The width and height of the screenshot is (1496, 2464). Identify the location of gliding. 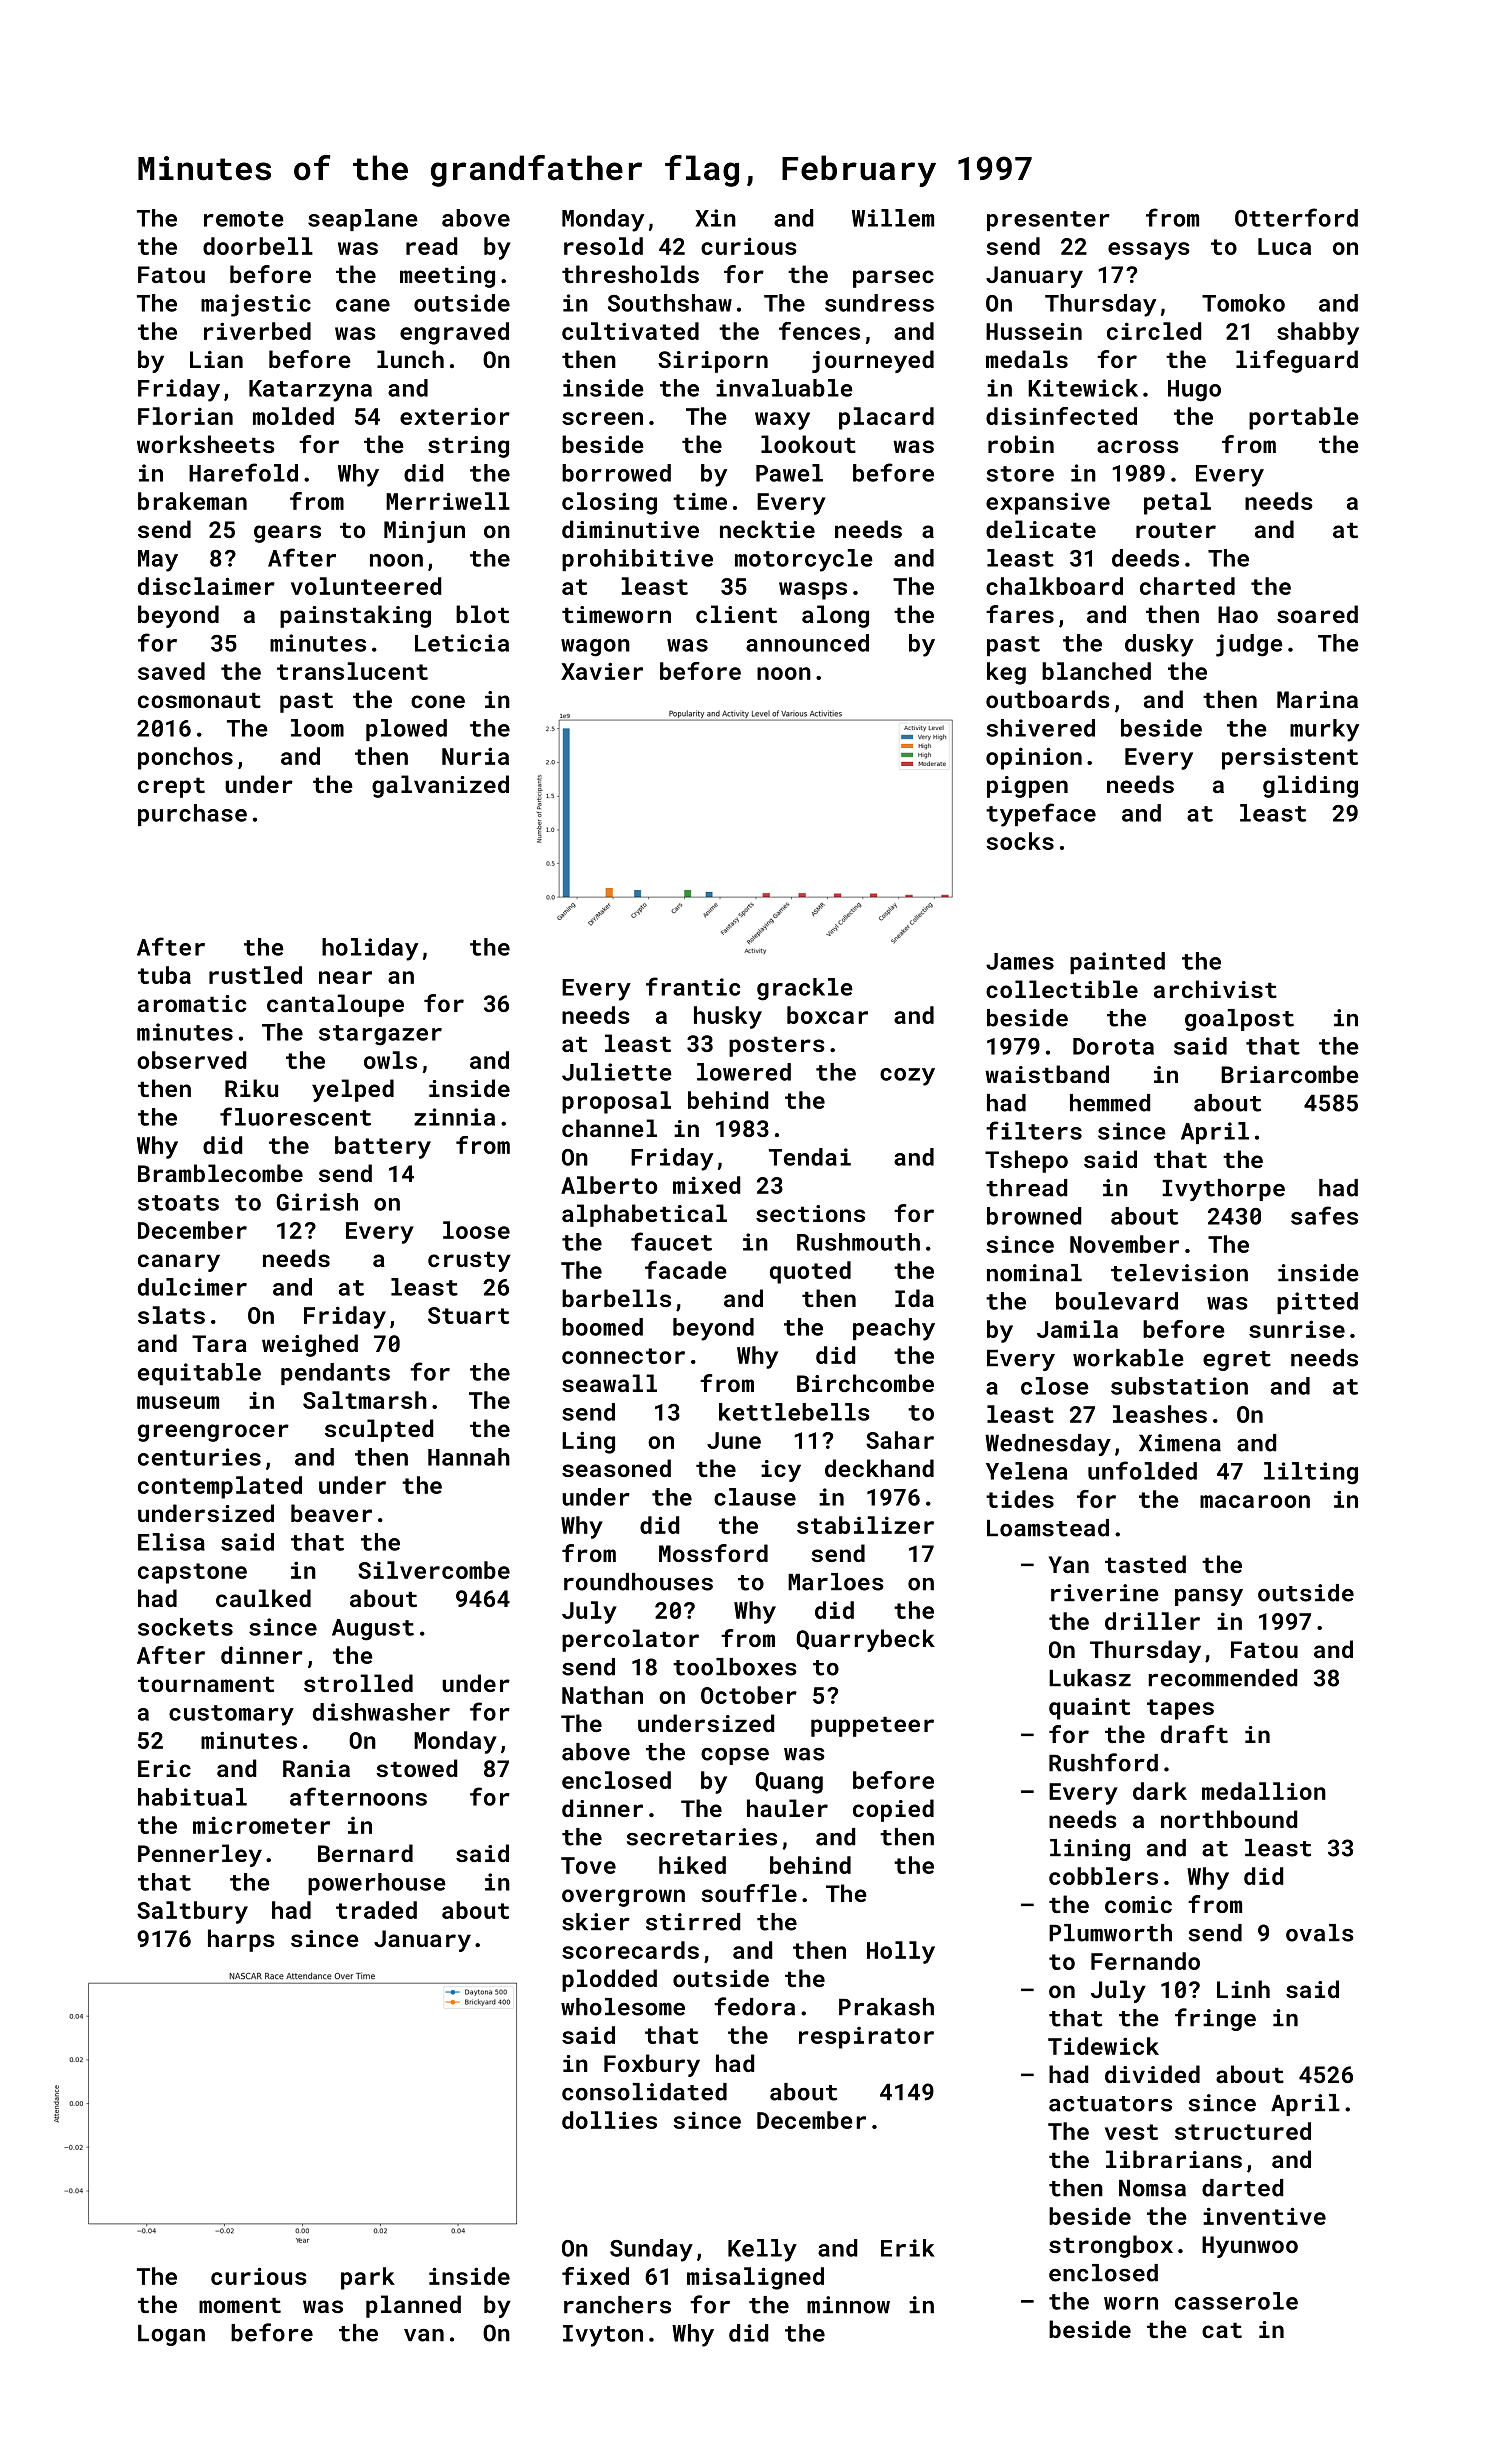
(1310, 786).
